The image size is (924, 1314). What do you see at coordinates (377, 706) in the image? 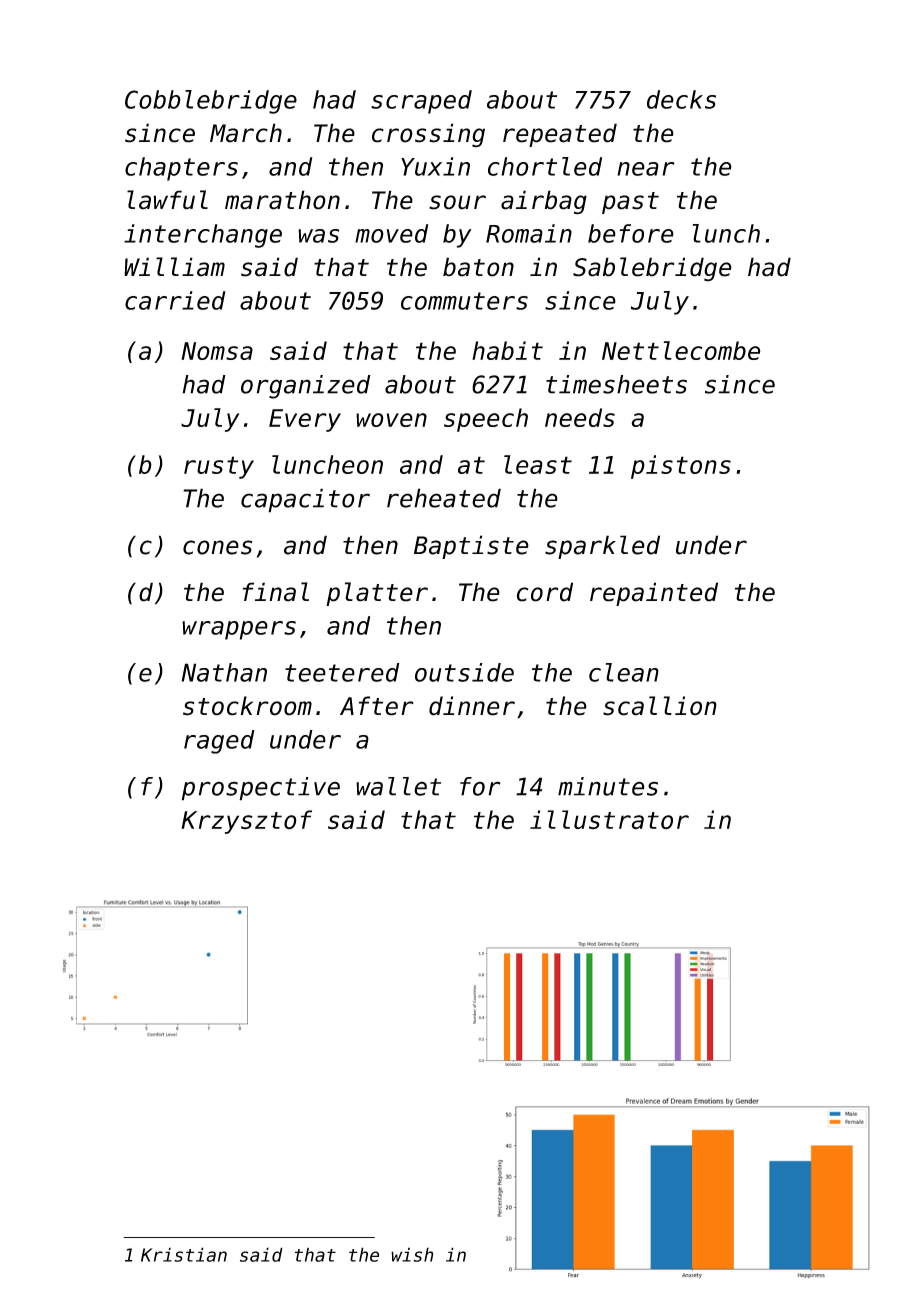
I see `After` at bounding box center [377, 706].
